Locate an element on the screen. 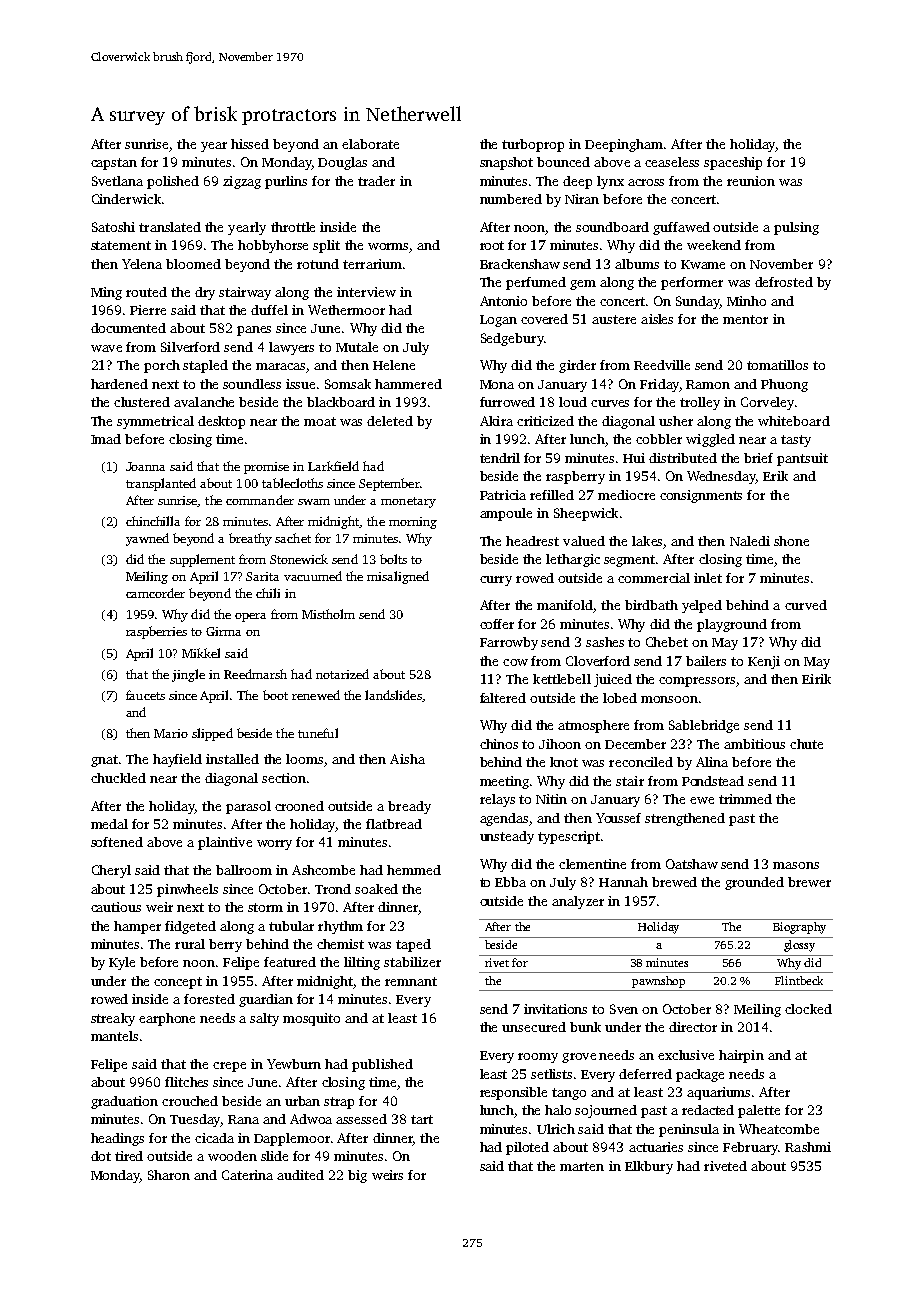 Image resolution: width=924 pixels, height=1308 pixels. inlet is located at coordinates (708, 578).
